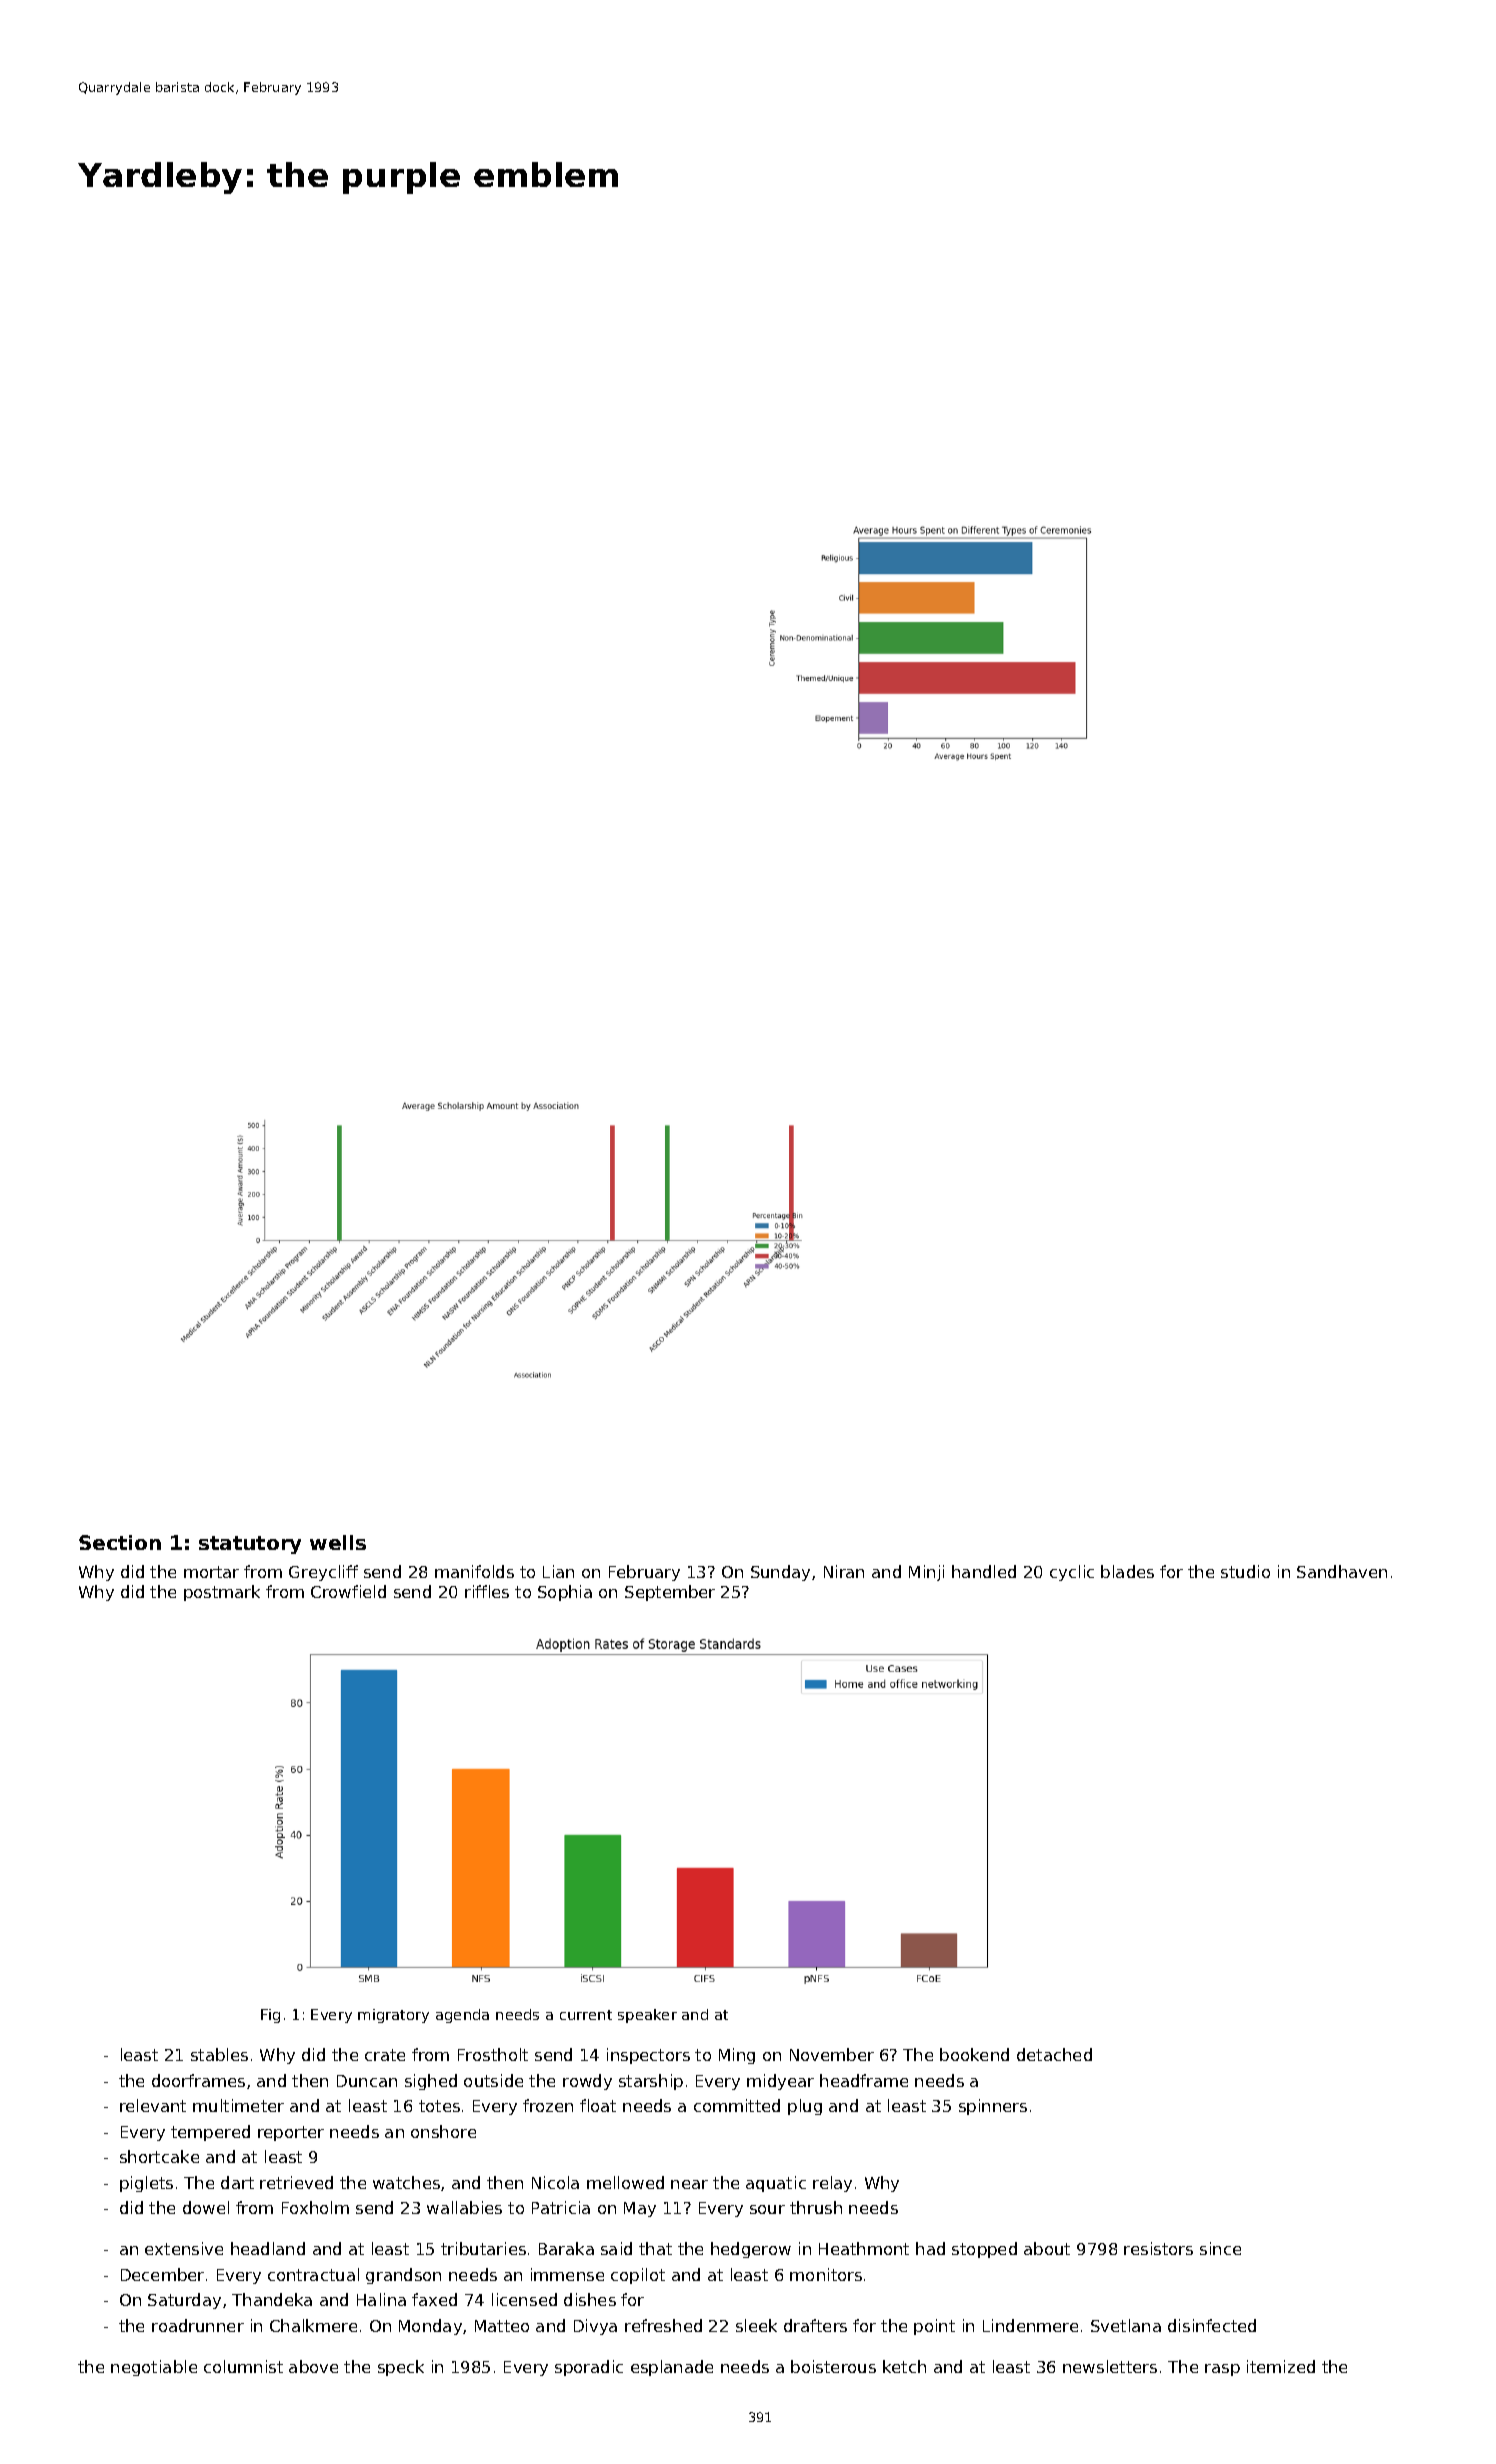 The height and width of the page is (2464, 1496). I want to click on sporadic, so click(589, 2368).
